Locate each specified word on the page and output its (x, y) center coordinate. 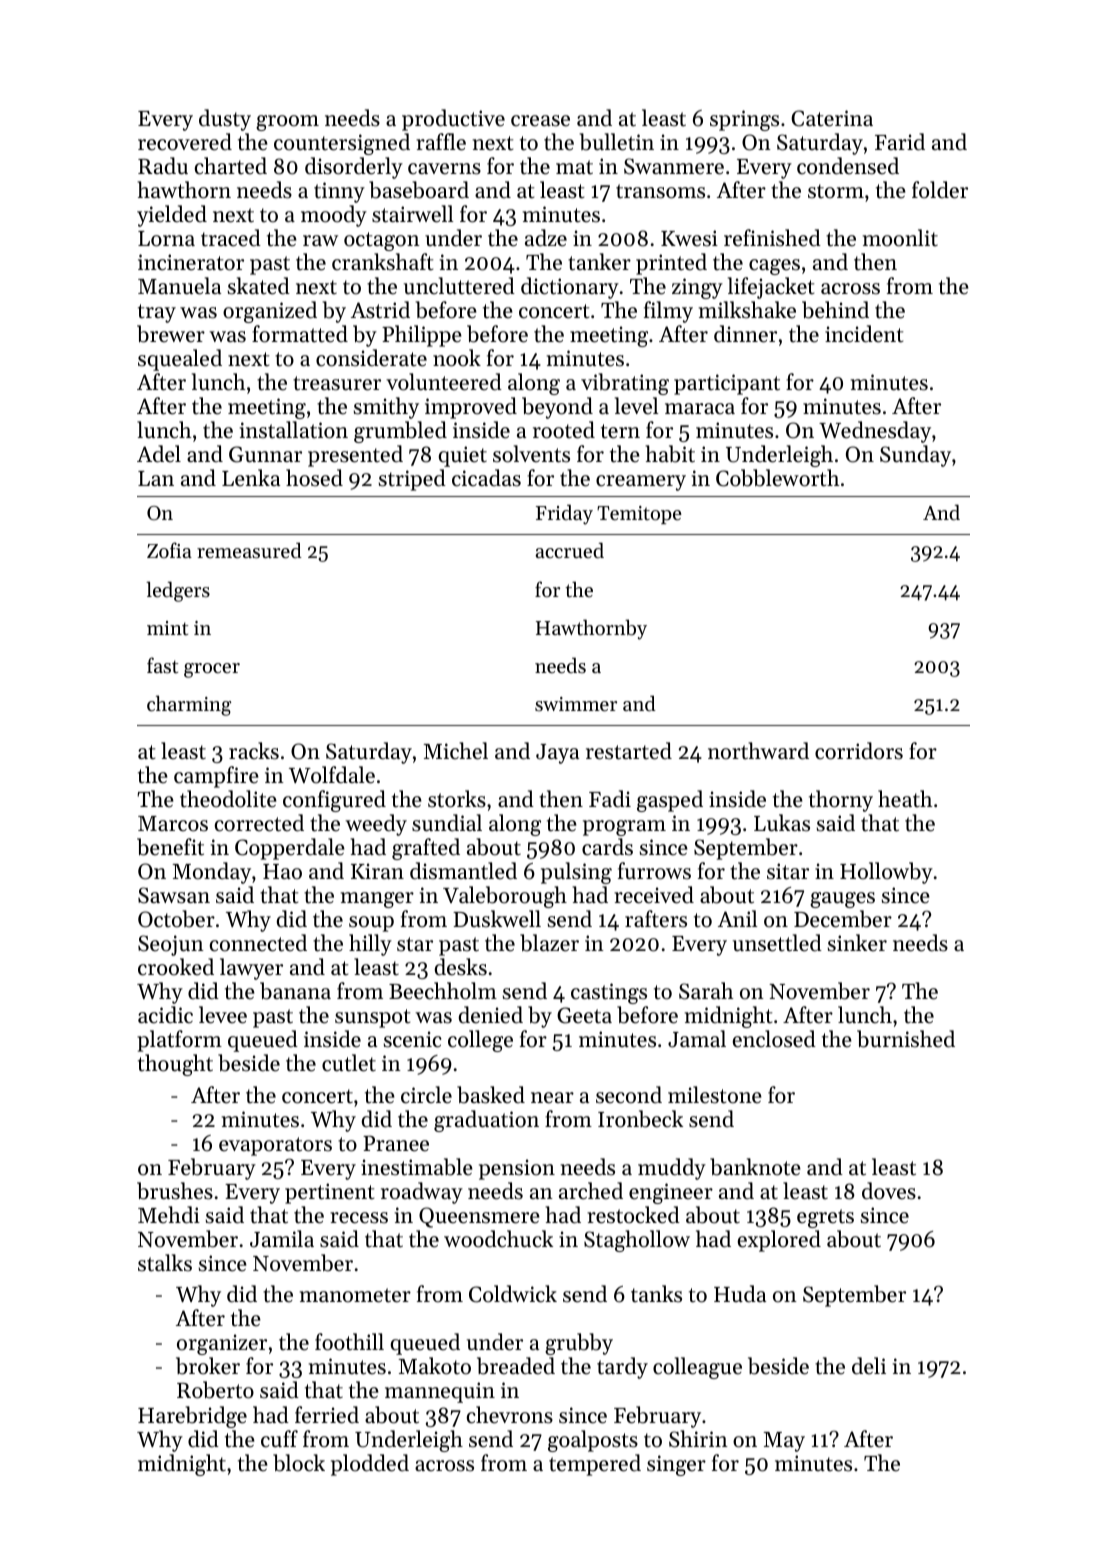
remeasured (249, 550)
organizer (222, 1344)
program (624, 828)
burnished (906, 1039)
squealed (180, 360)
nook (457, 358)
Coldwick (513, 1294)
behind (835, 310)
